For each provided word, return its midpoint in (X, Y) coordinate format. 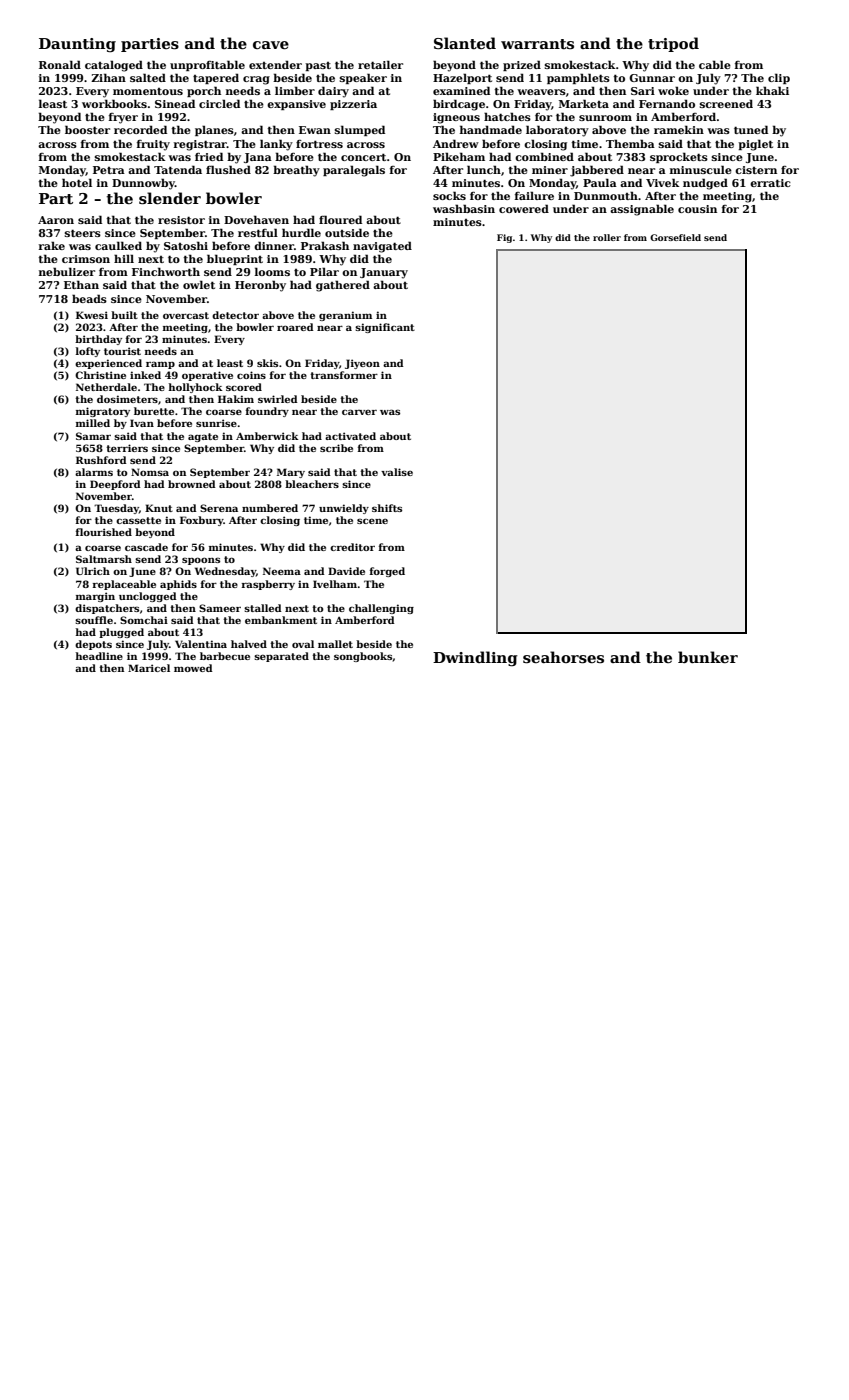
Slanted (465, 43)
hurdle (301, 232)
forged (387, 572)
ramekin (679, 129)
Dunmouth (606, 195)
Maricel (149, 668)
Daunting (77, 45)
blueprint (235, 259)
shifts (387, 508)
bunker (708, 657)
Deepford (115, 485)
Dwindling (475, 658)
